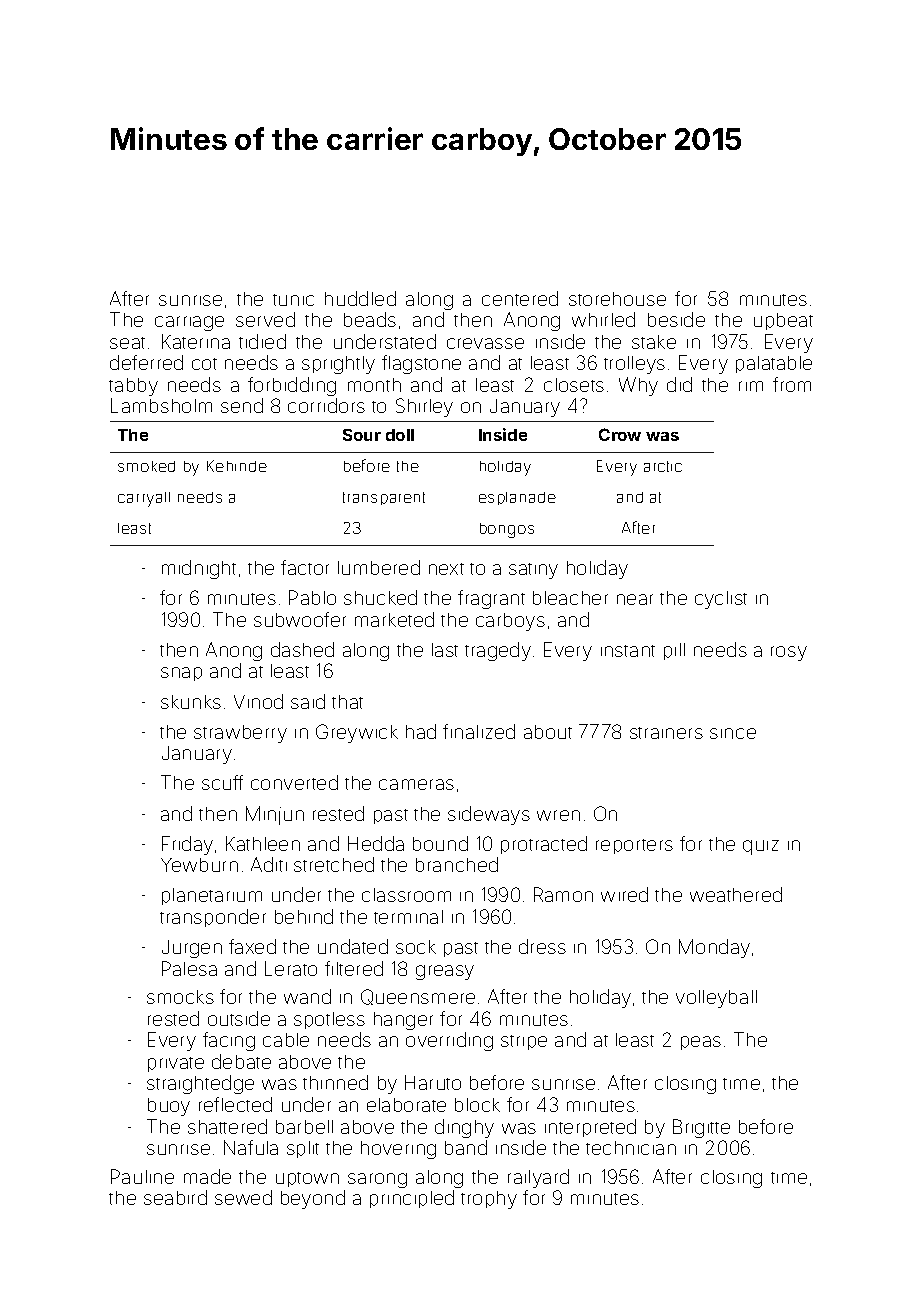  Describe the element at coordinates (477, 1105) in the page. I see `block` at that location.
